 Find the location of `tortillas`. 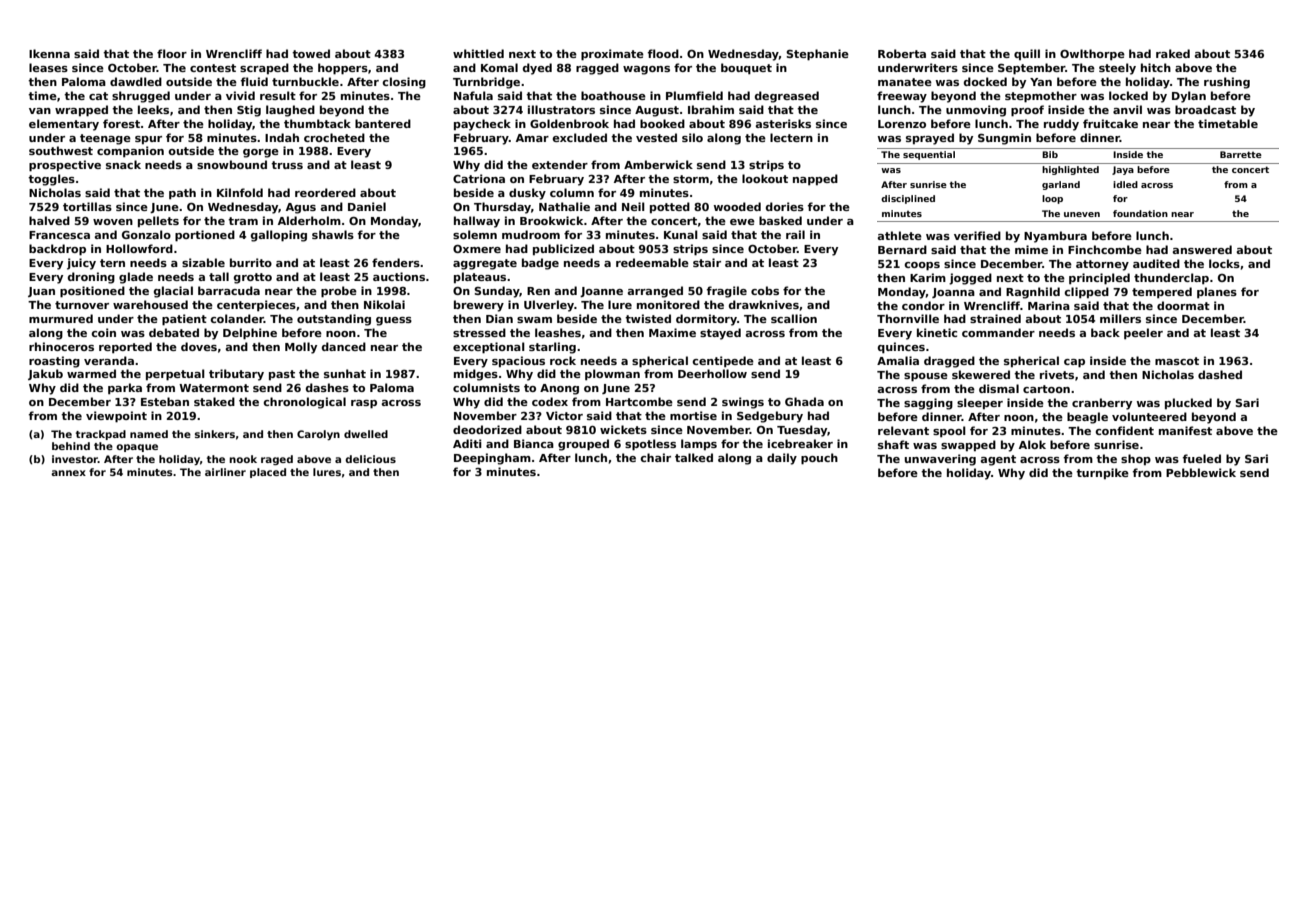

tortillas is located at coordinates (87, 206).
